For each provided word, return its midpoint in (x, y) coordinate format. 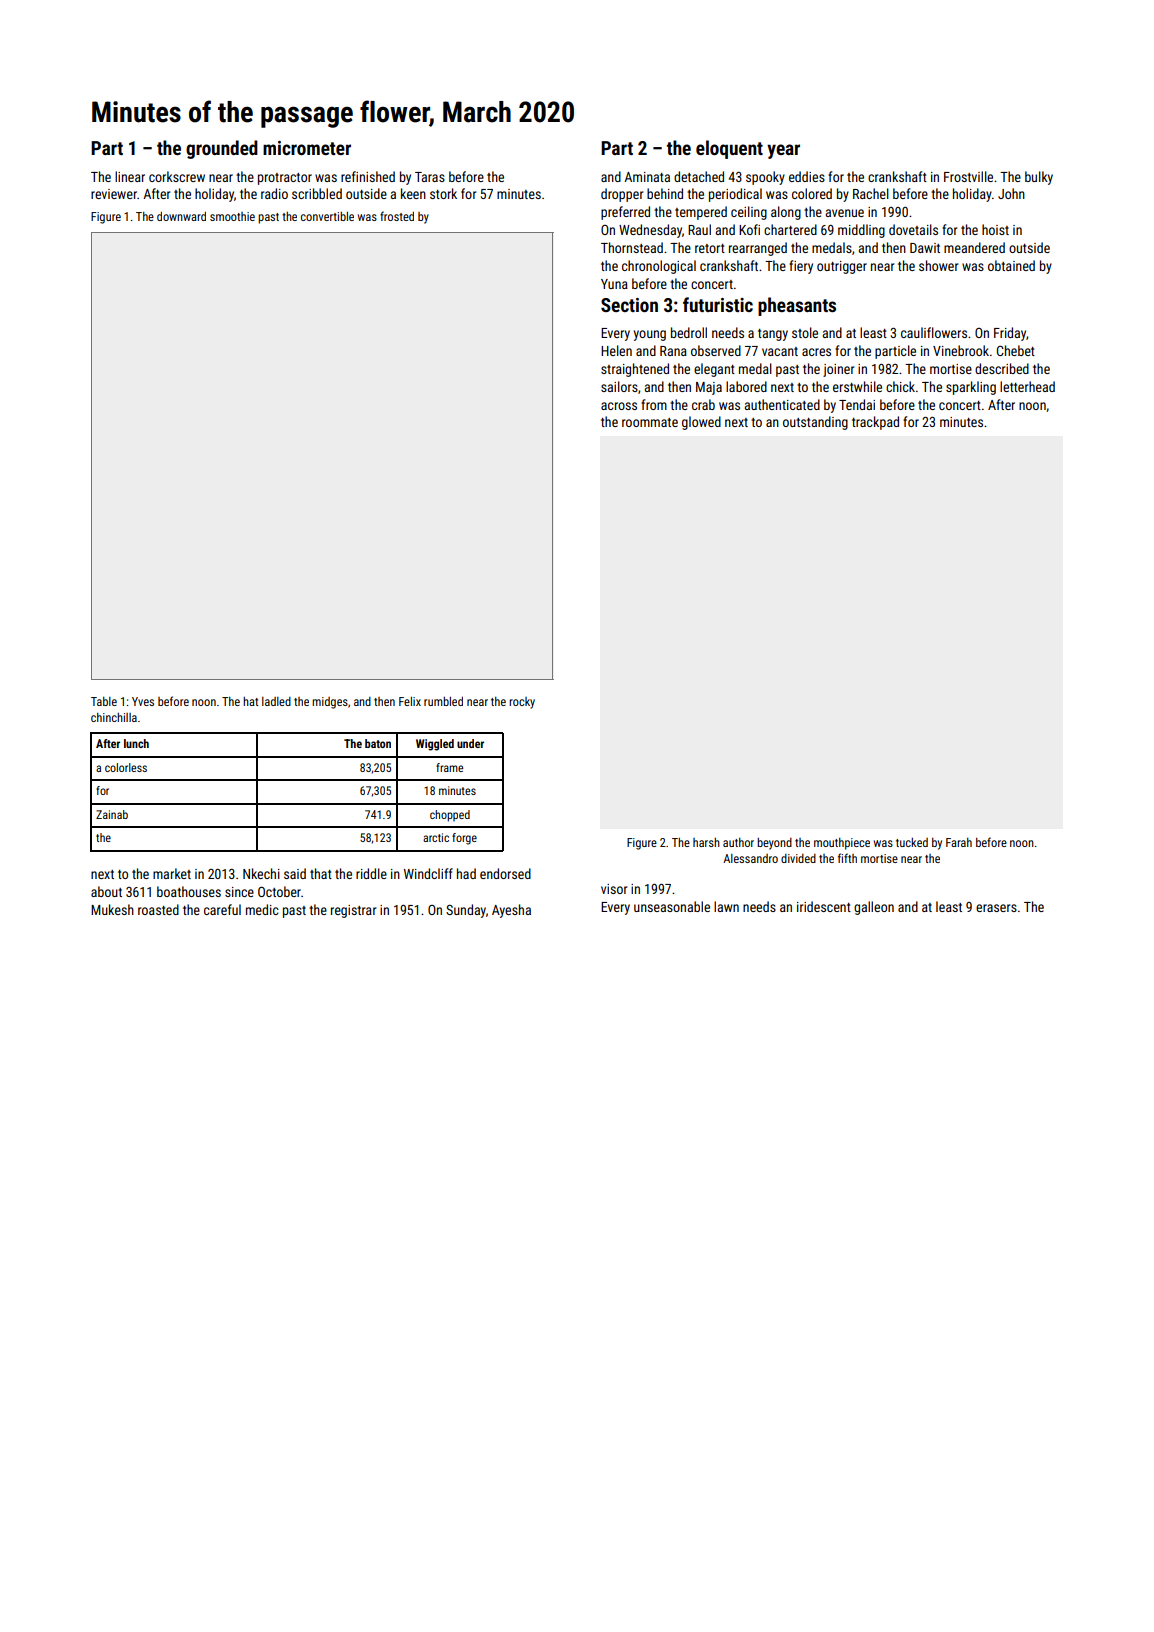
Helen (616, 350)
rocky (522, 703)
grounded (222, 149)
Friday (1010, 334)
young (650, 335)
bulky (1039, 178)
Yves (143, 701)
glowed (701, 423)
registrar (353, 911)
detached (699, 176)
